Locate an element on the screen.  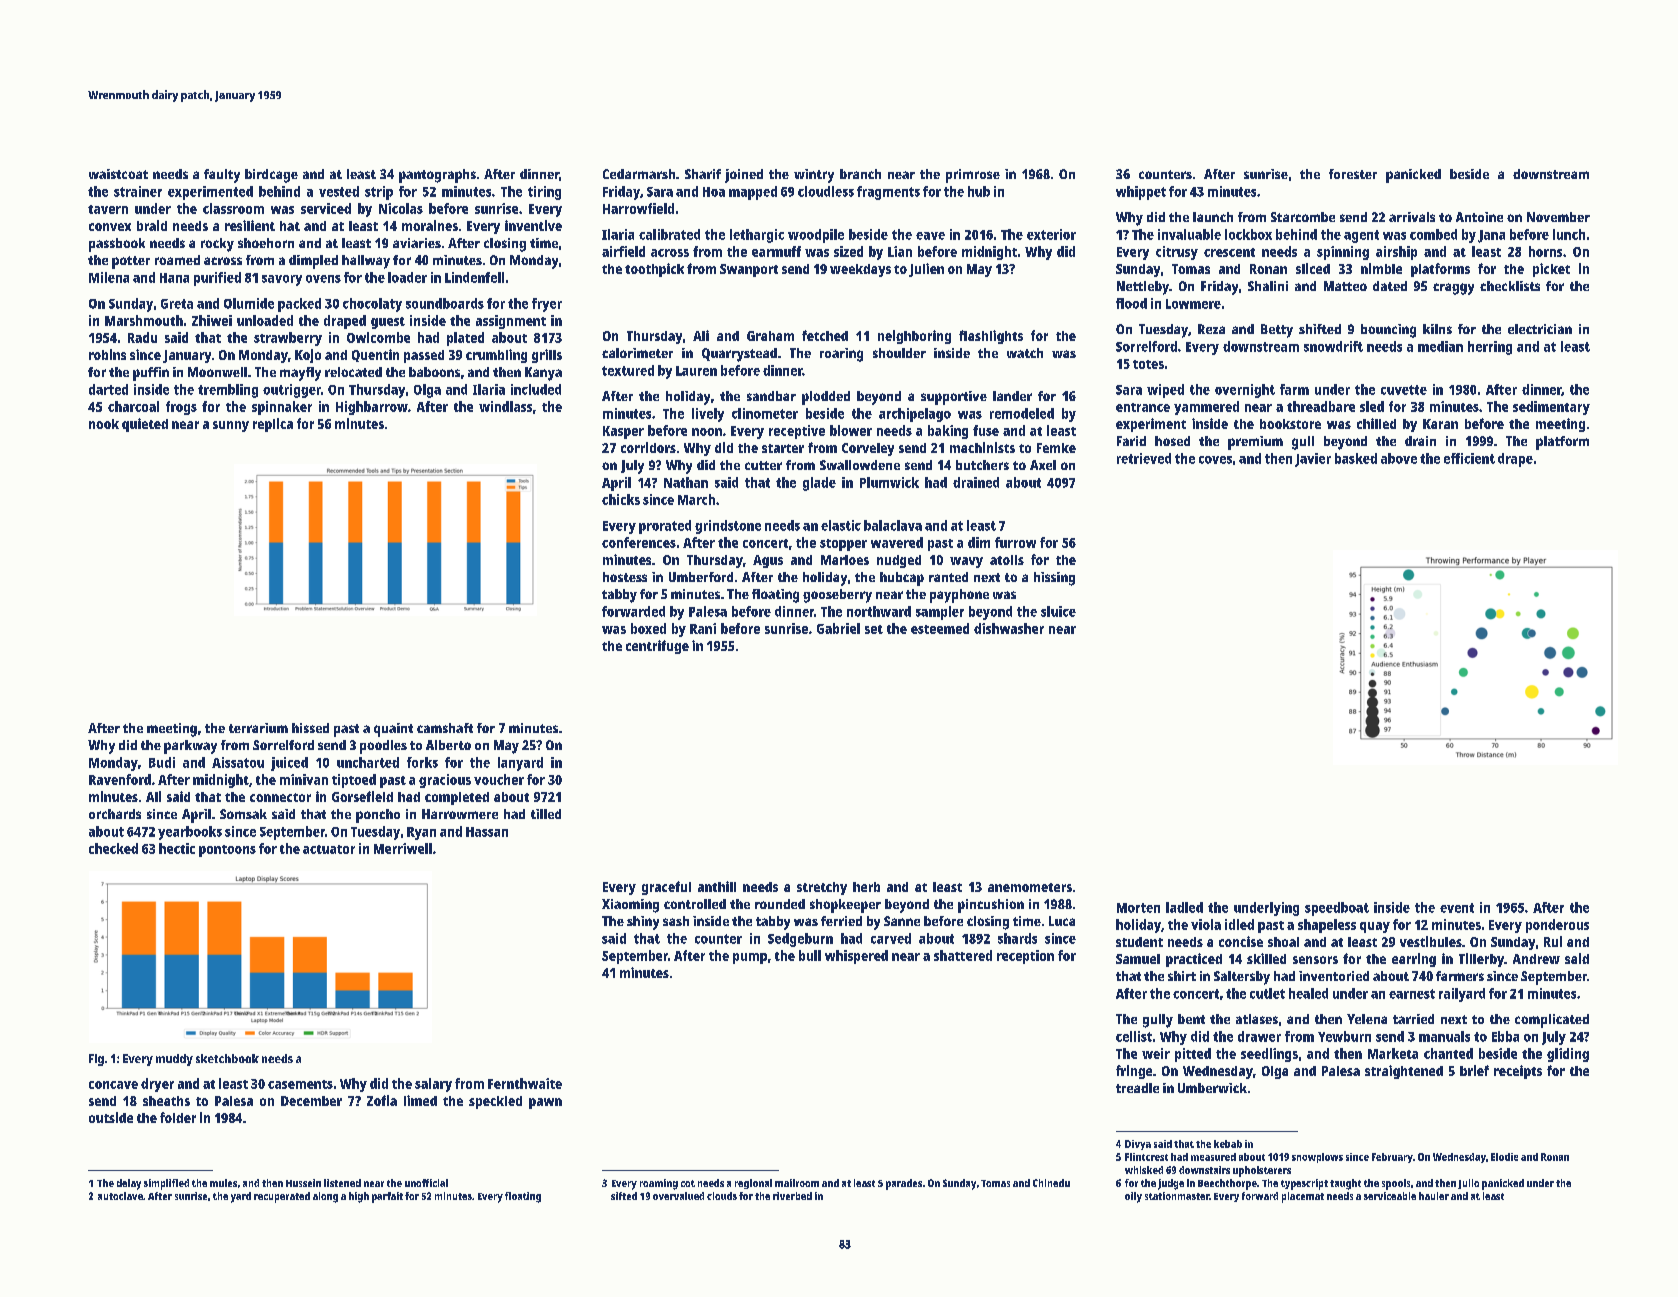
above is located at coordinates (1399, 458).
